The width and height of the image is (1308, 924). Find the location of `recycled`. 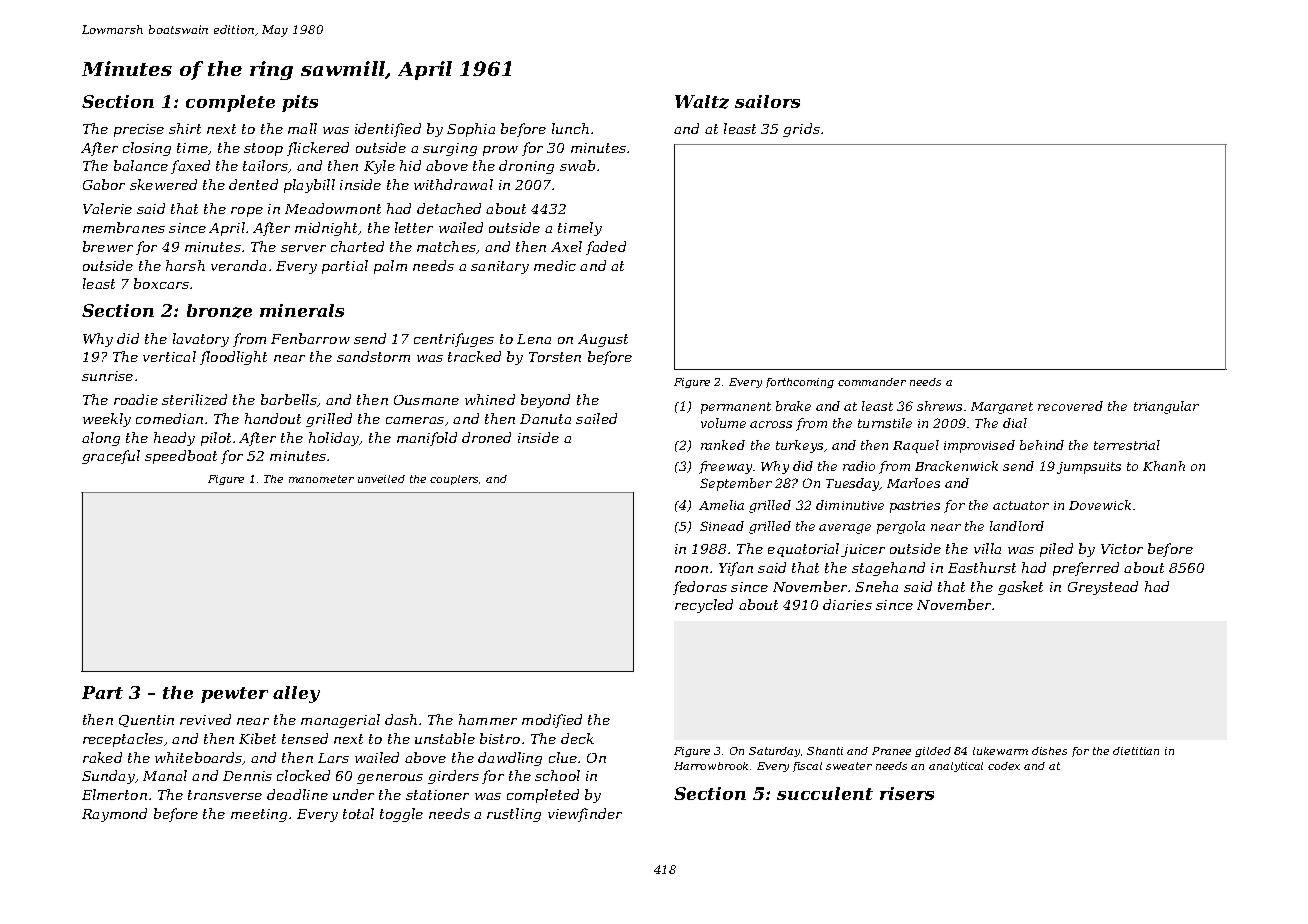

recycled is located at coordinates (704, 606).
